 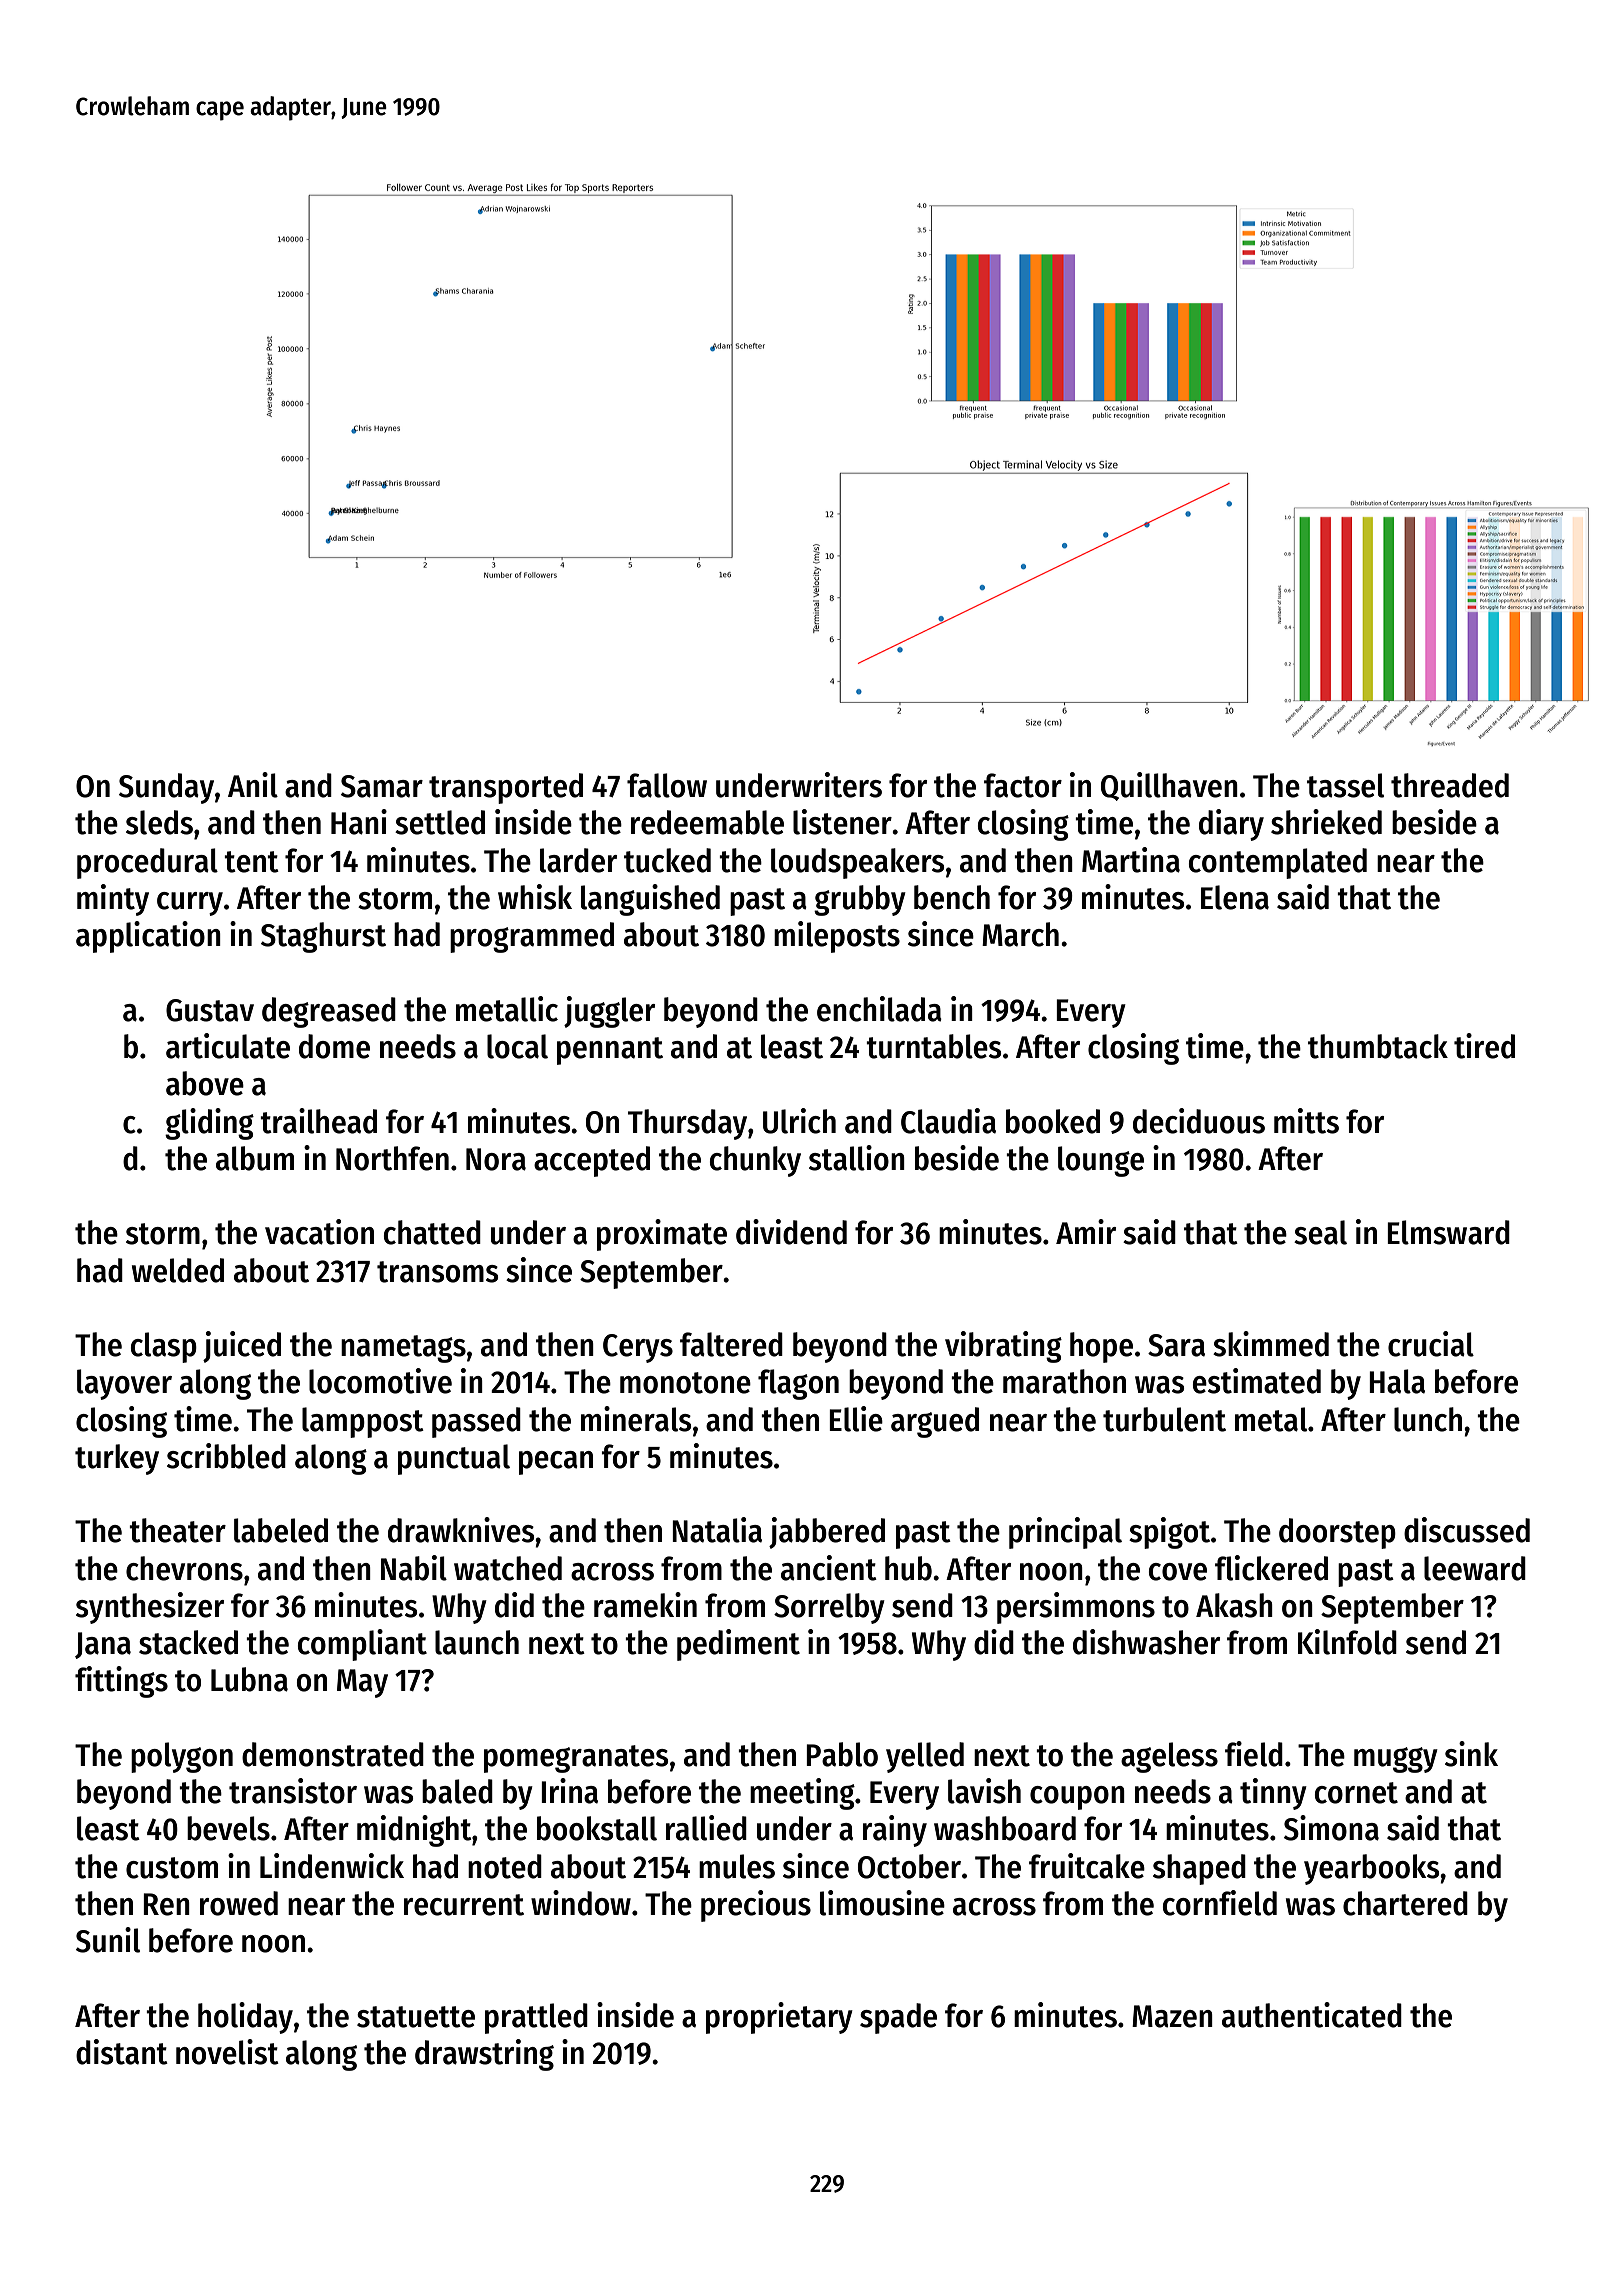 I want to click on Simona, so click(x=1331, y=1828).
